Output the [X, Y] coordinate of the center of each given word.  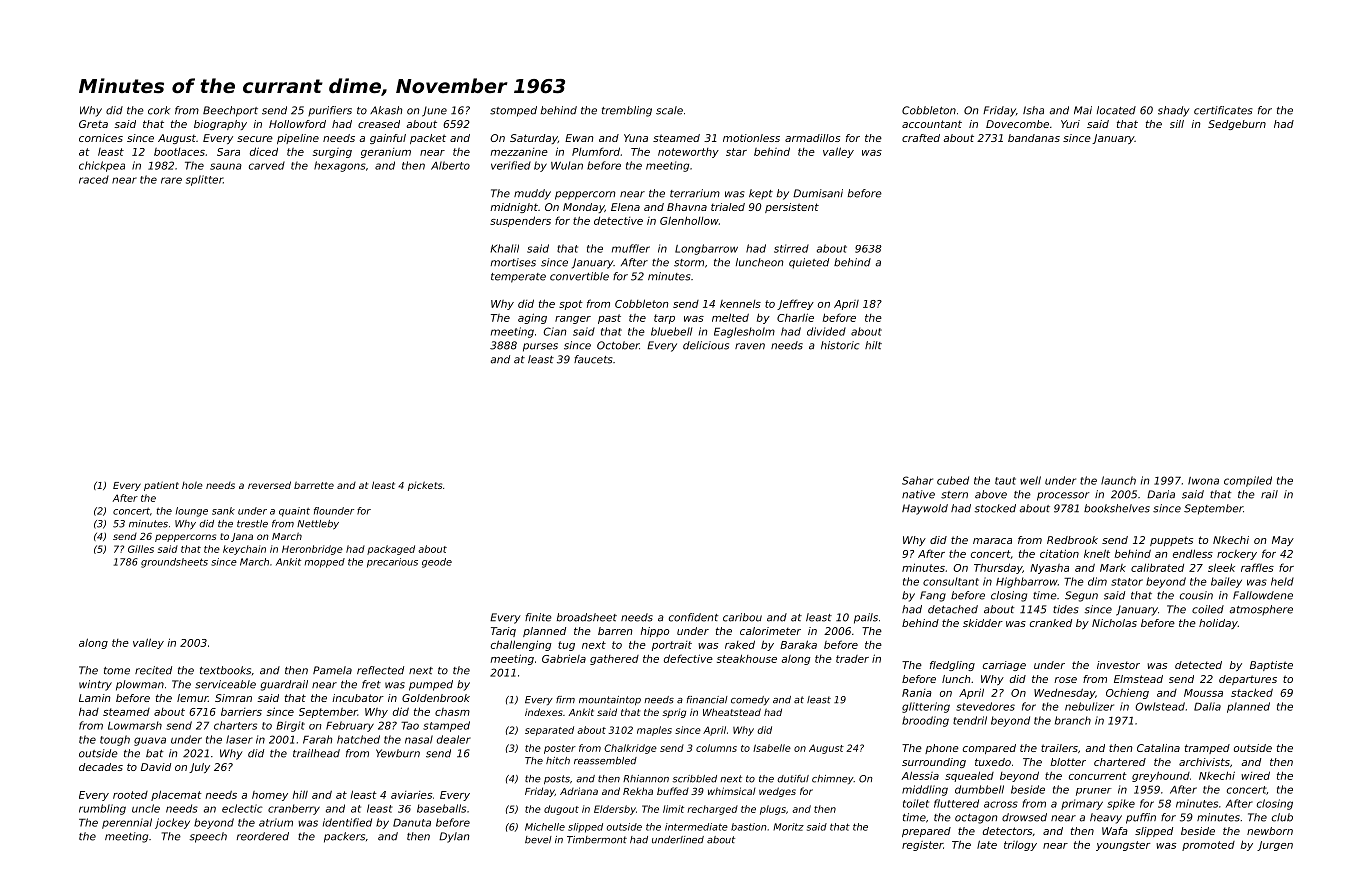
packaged [391, 550]
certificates [1223, 110]
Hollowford [297, 124]
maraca [992, 541]
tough [115, 740]
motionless [751, 138]
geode [437, 563]
